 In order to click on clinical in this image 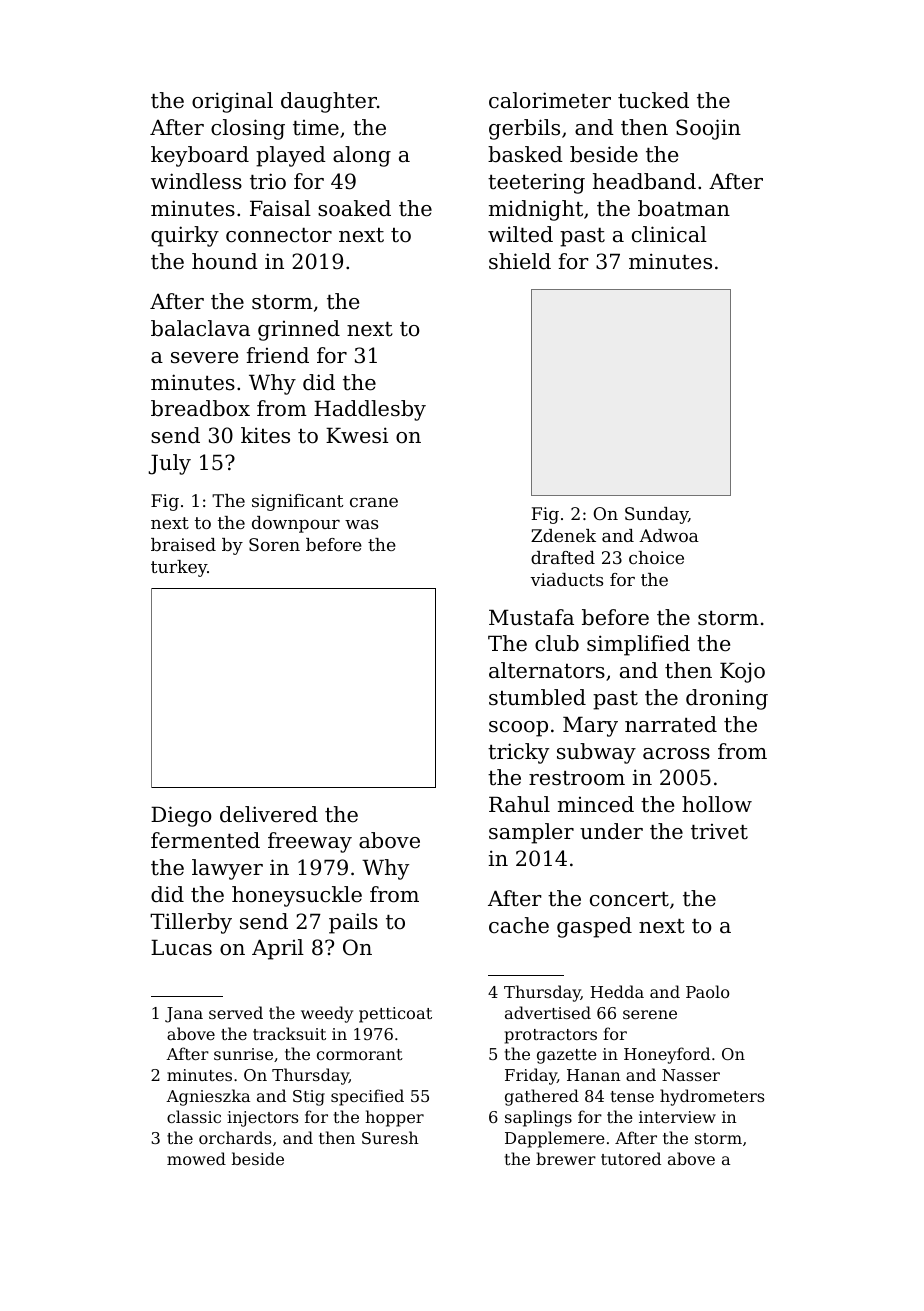, I will do `click(669, 234)`.
